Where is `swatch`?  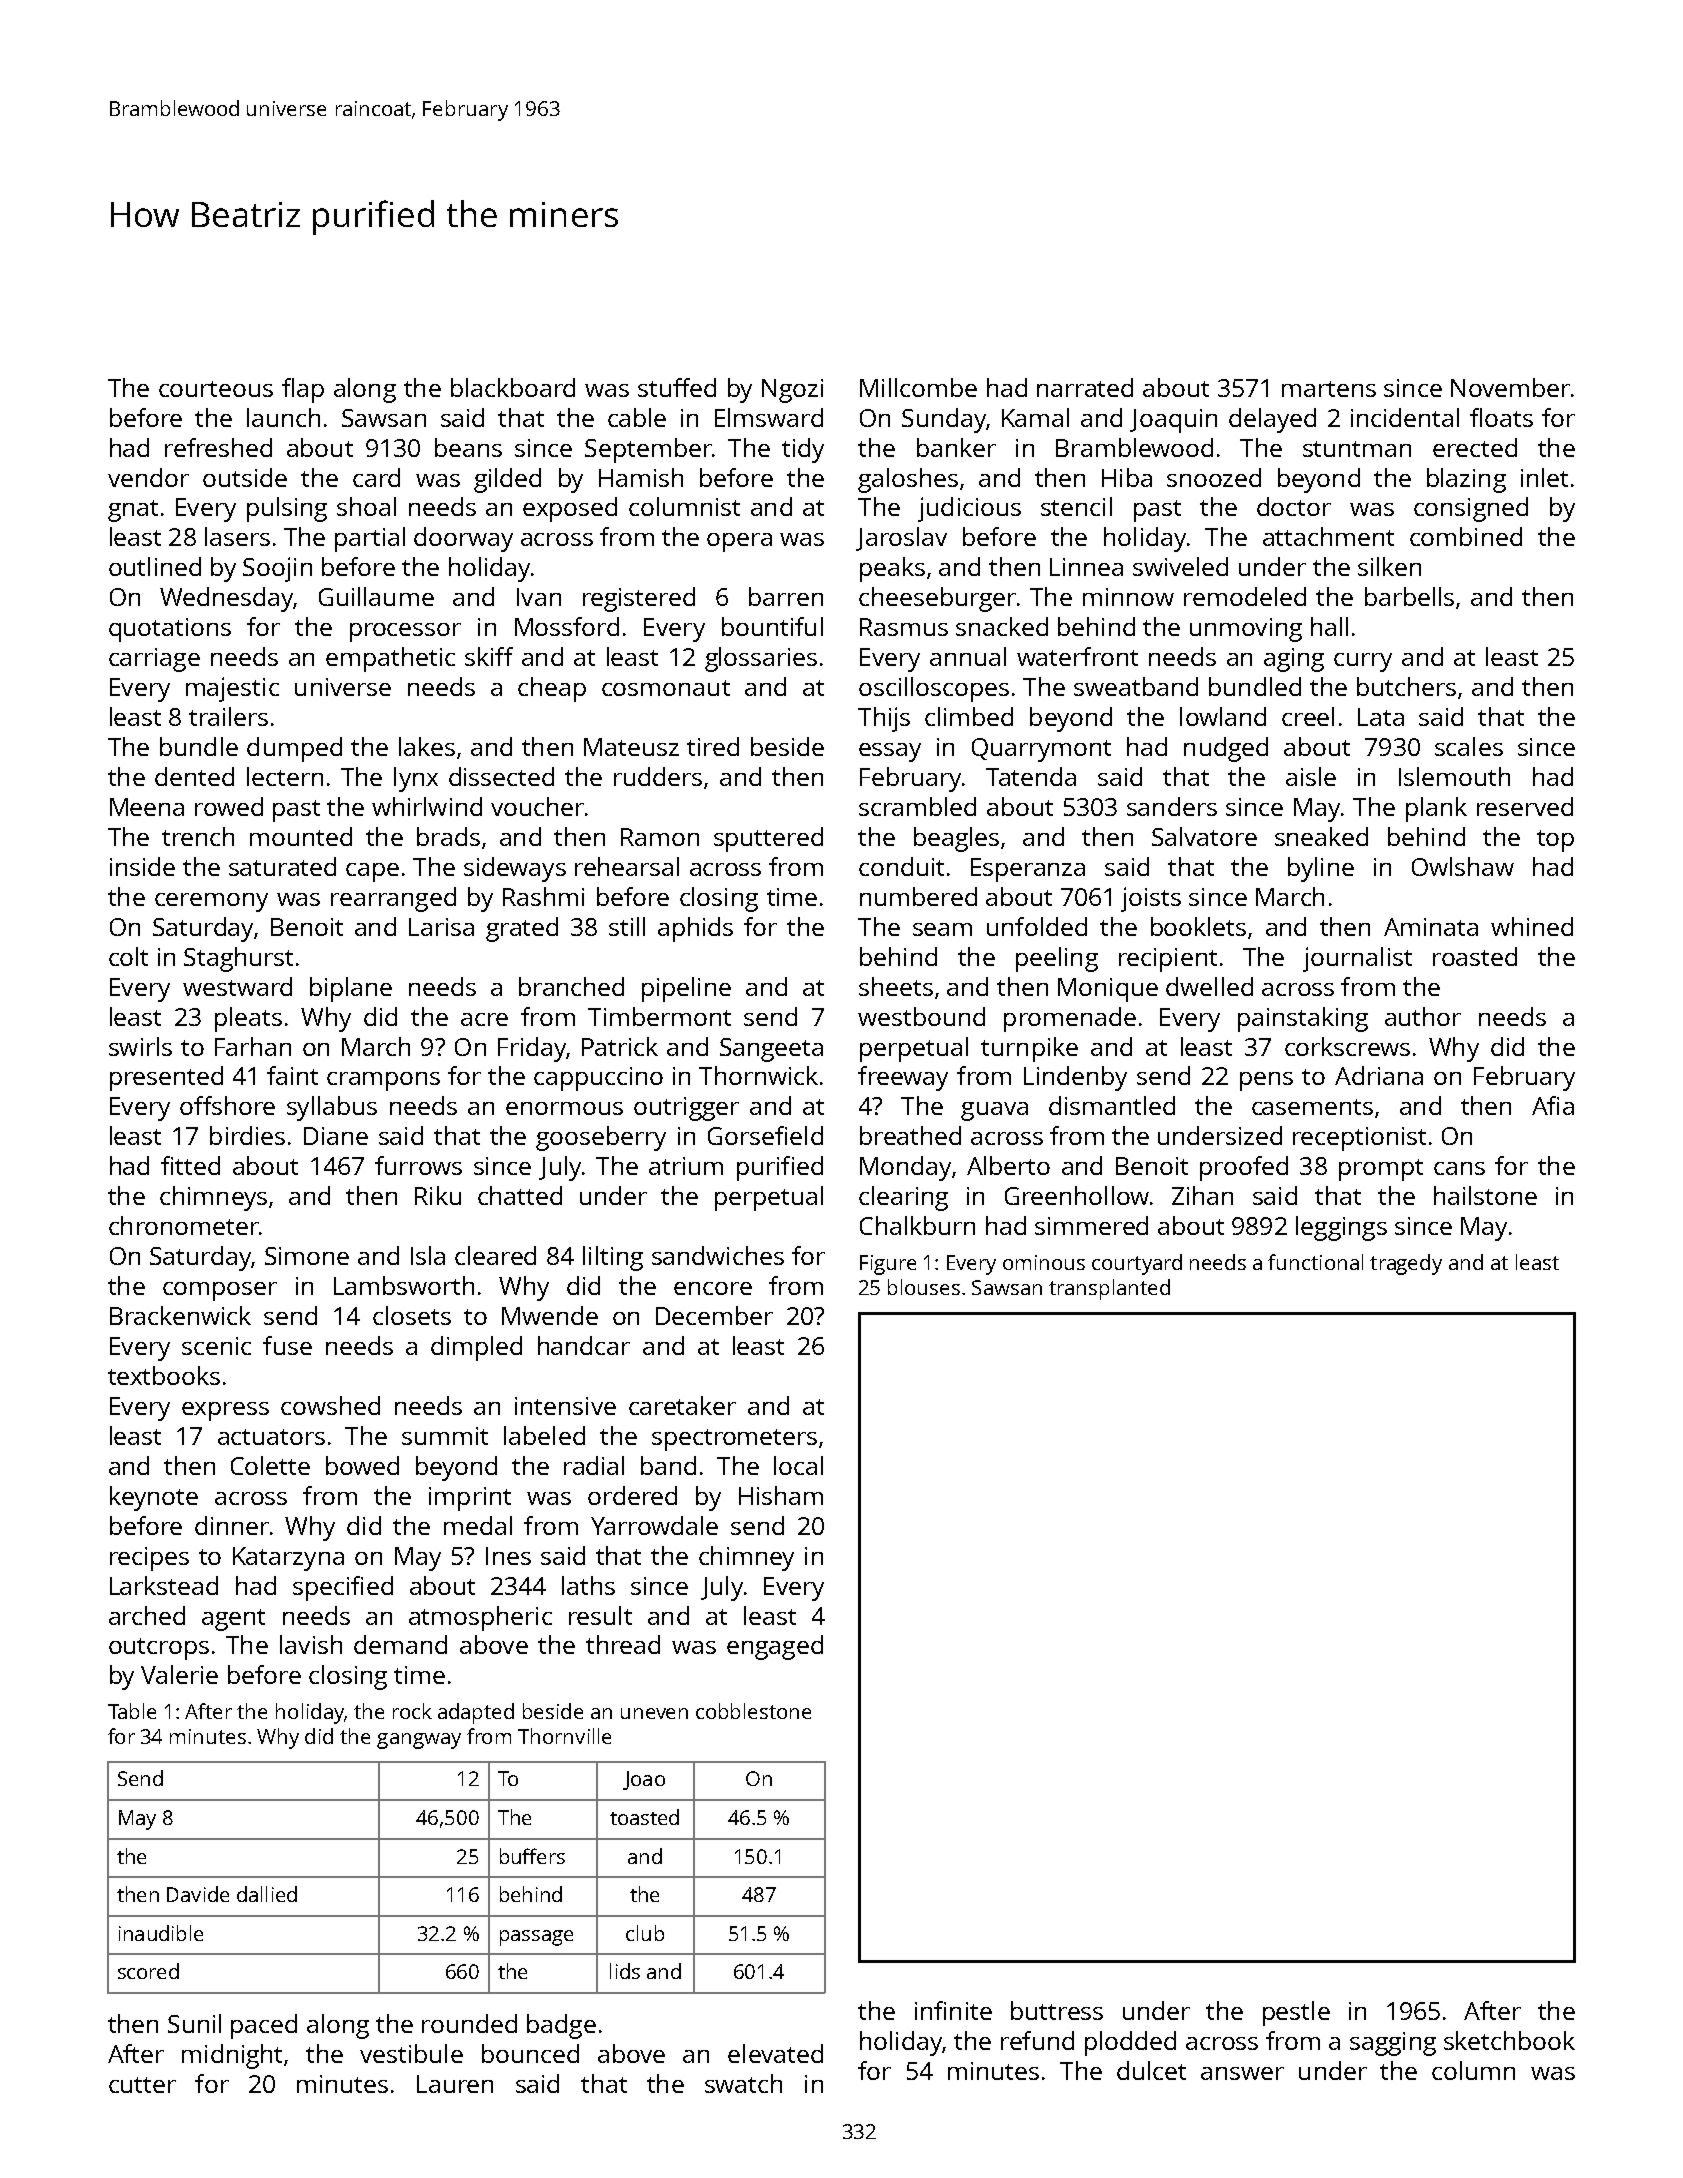
swatch is located at coordinates (743, 2083).
